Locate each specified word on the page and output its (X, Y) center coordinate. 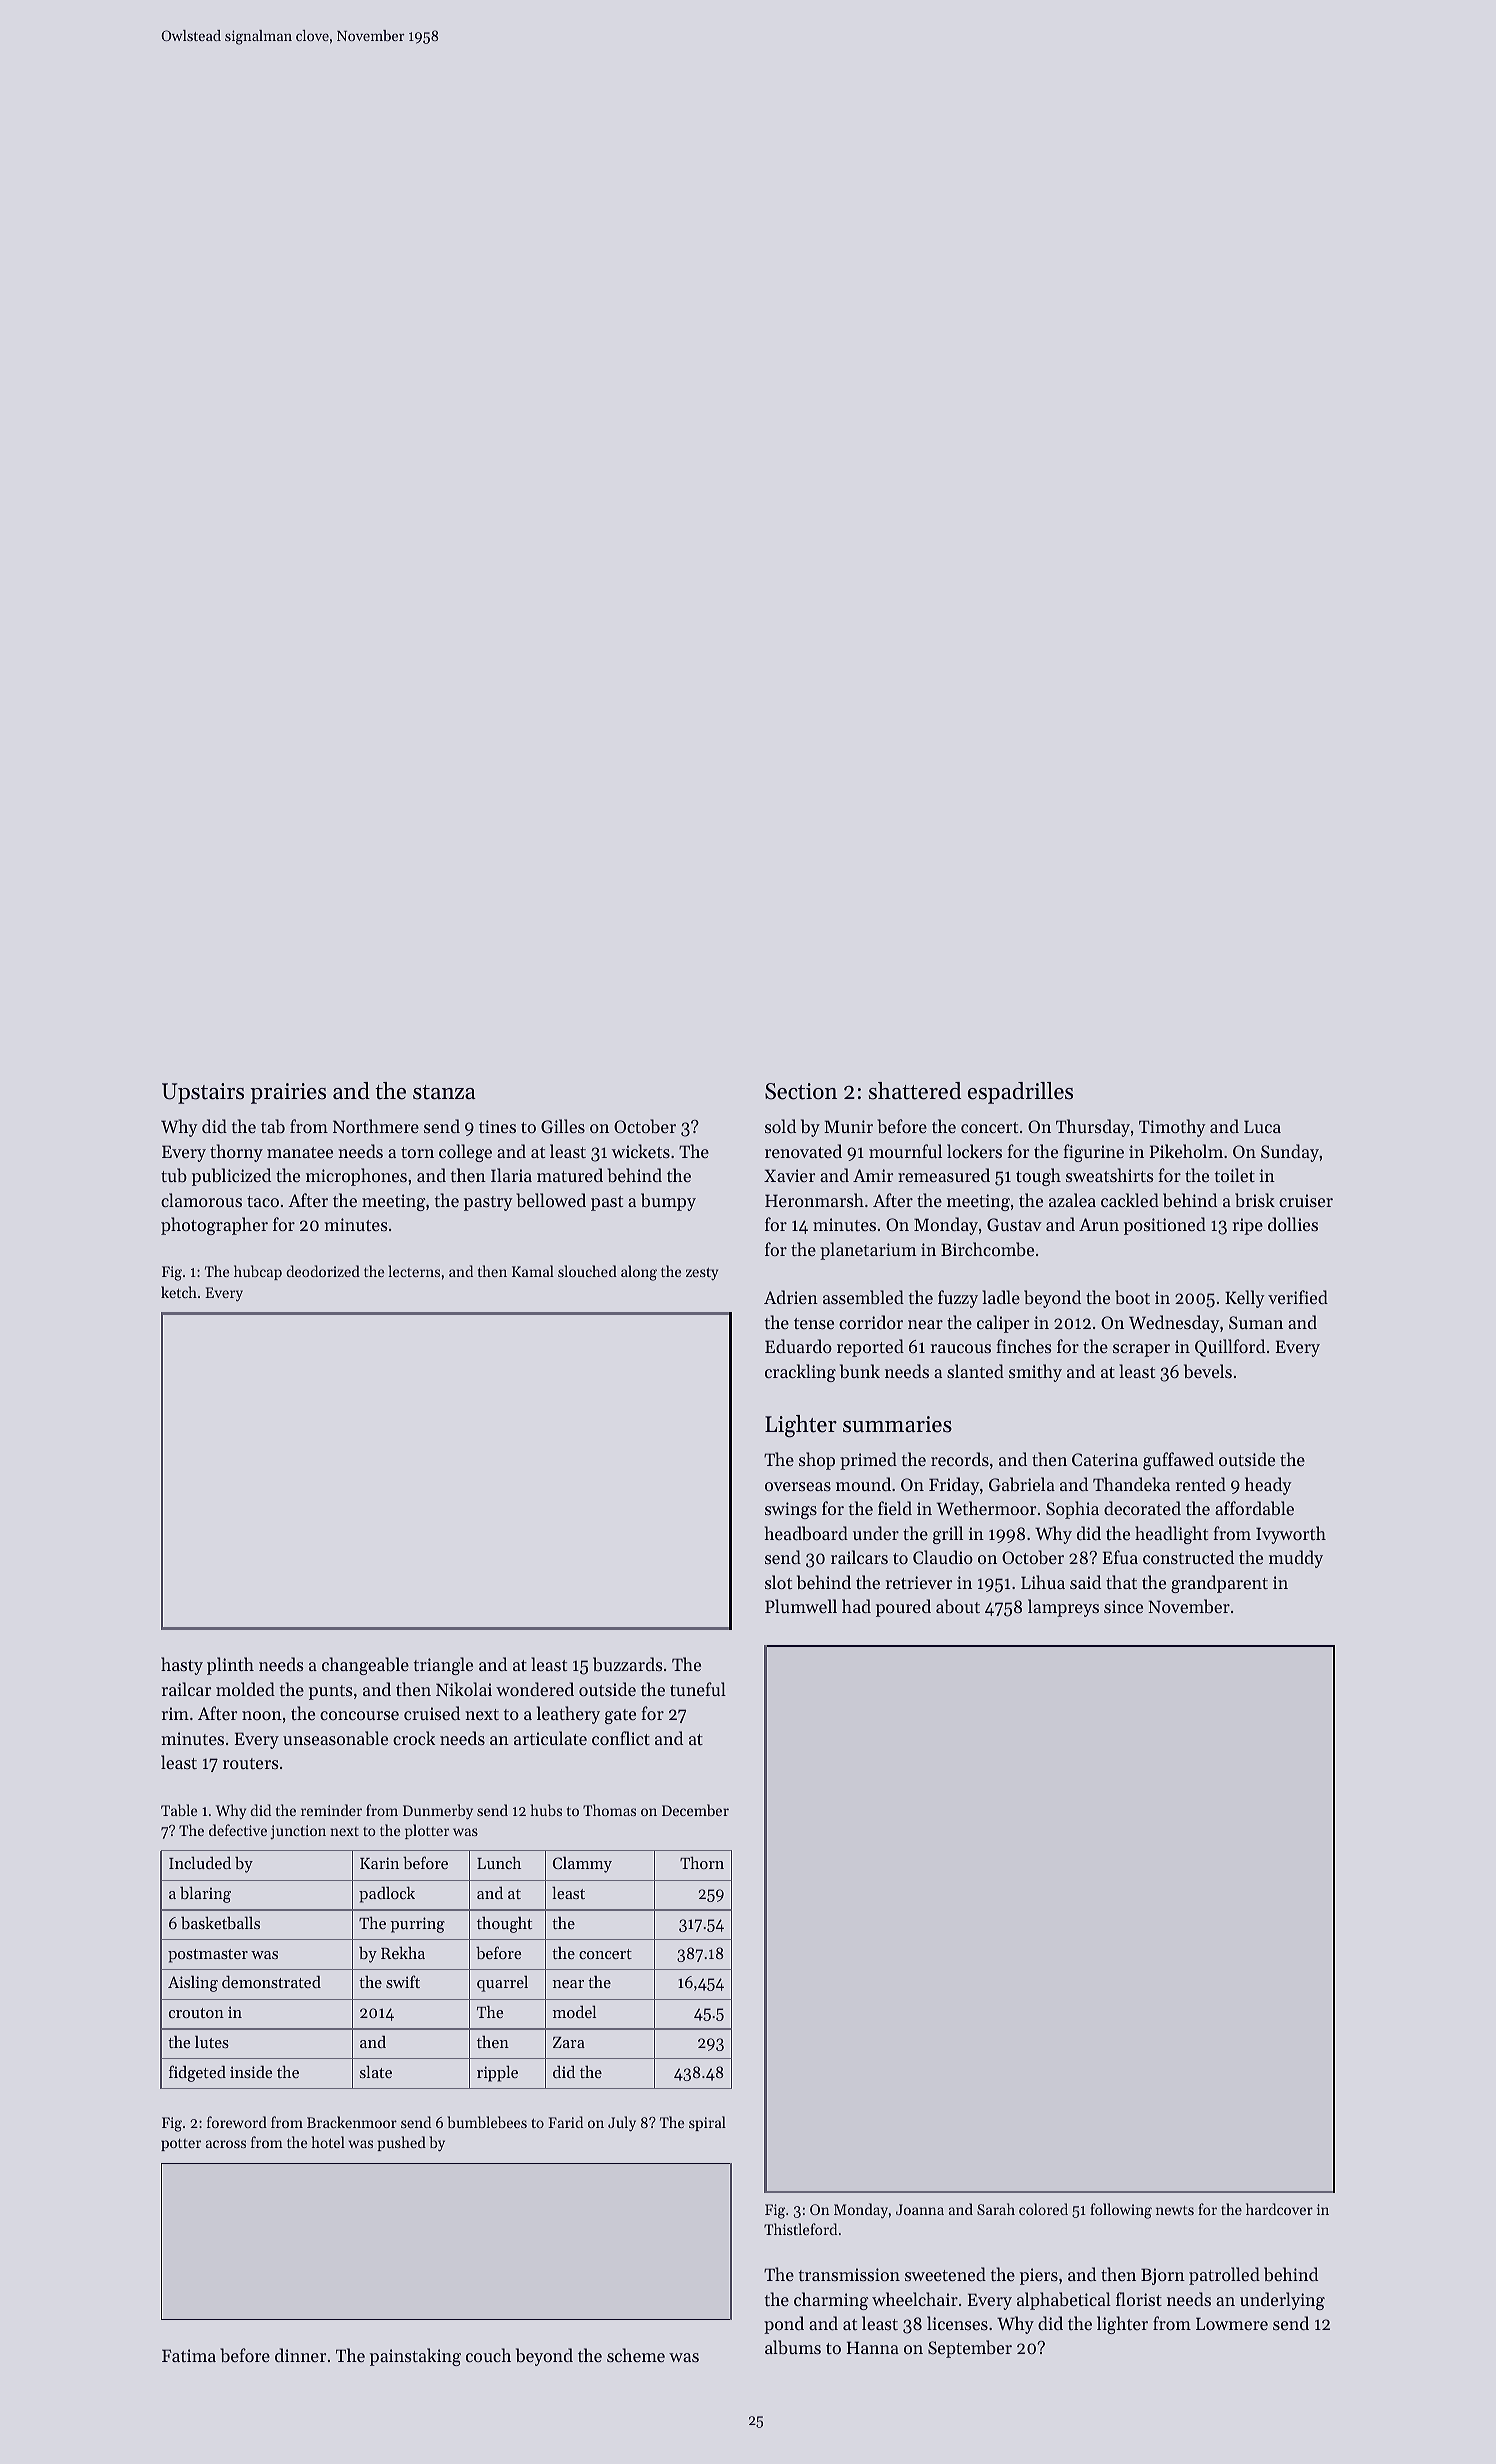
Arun (1099, 1224)
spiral (707, 2123)
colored (1043, 2209)
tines (497, 1126)
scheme (636, 2355)
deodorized (323, 1271)
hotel (328, 2142)
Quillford (1230, 1348)
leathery (568, 1715)
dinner (300, 2355)
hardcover (1279, 2209)
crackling (800, 1373)
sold (780, 1126)
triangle (443, 1666)
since (1123, 1606)
